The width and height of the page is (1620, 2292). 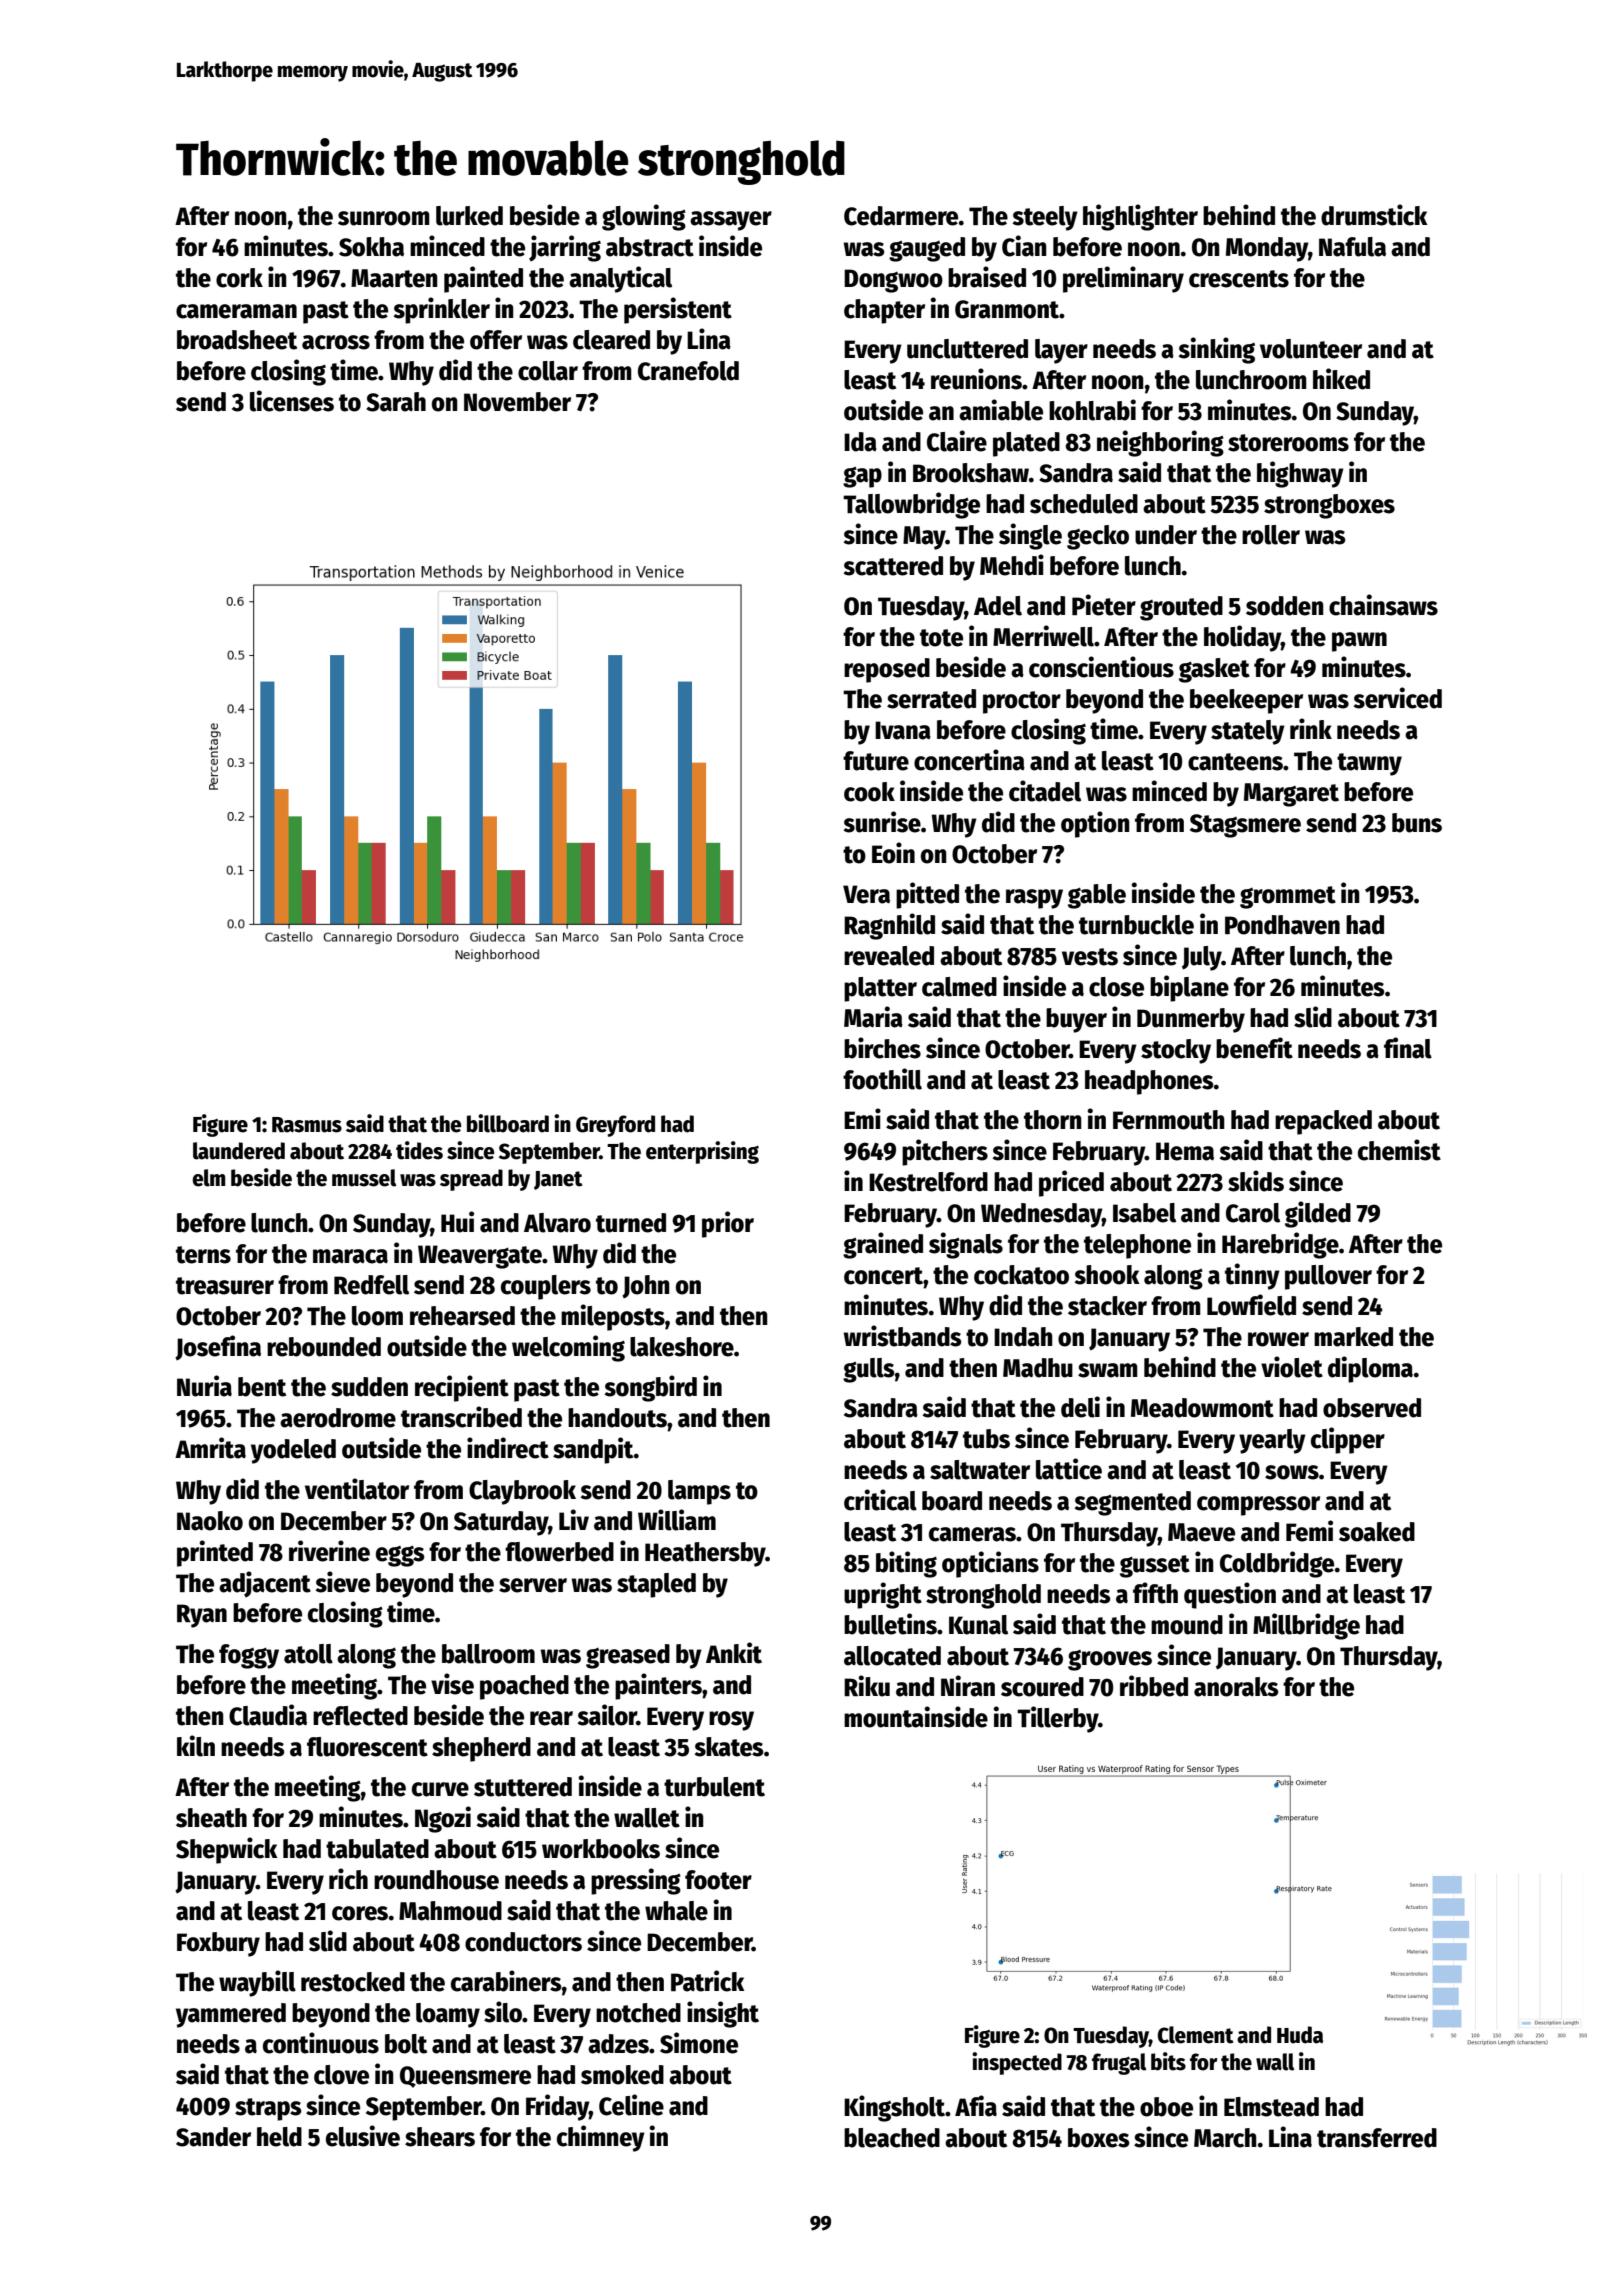 I want to click on transferred, so click(x=1377, y=2138).
